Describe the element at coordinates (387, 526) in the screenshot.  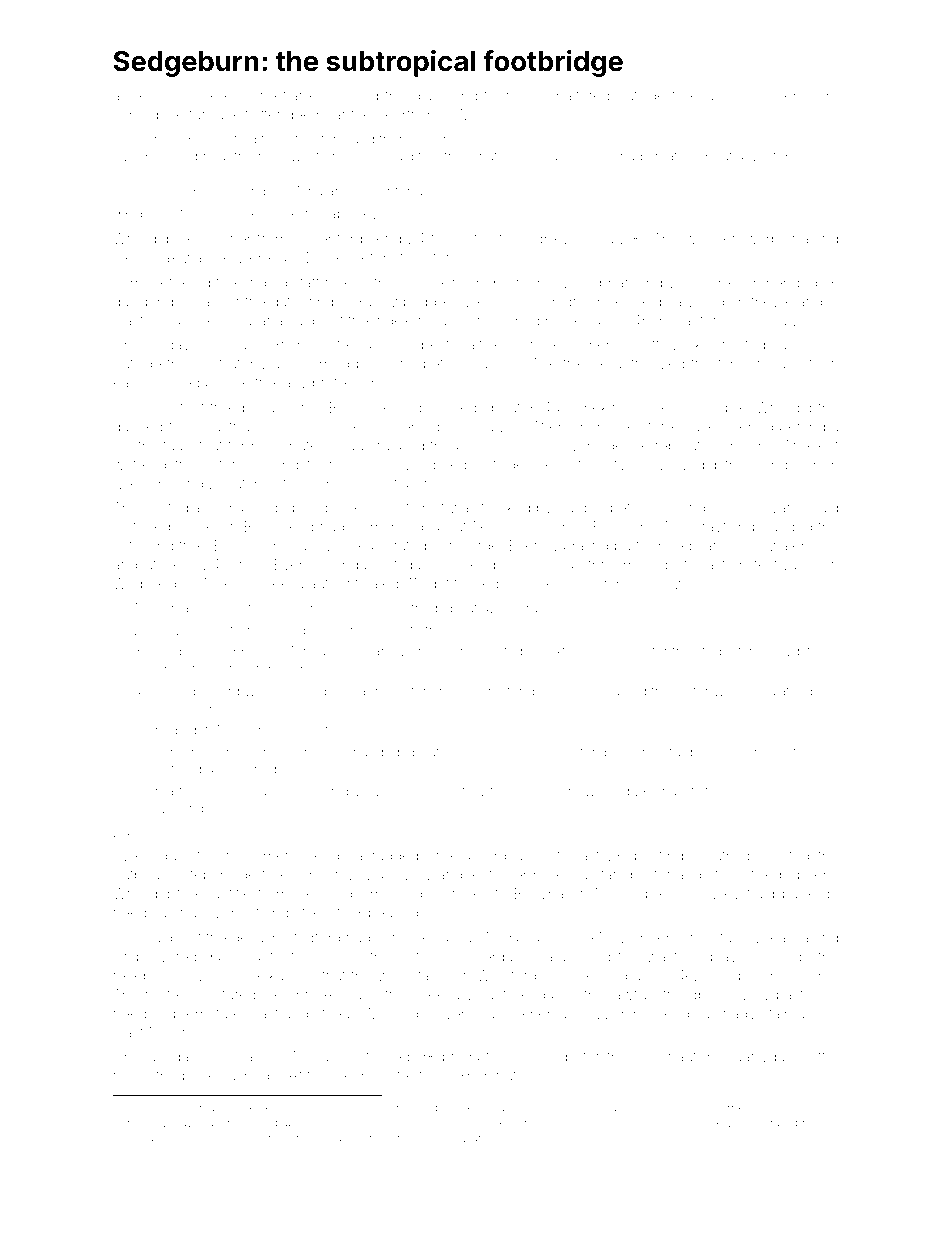
I see `dismantled` at that location.
